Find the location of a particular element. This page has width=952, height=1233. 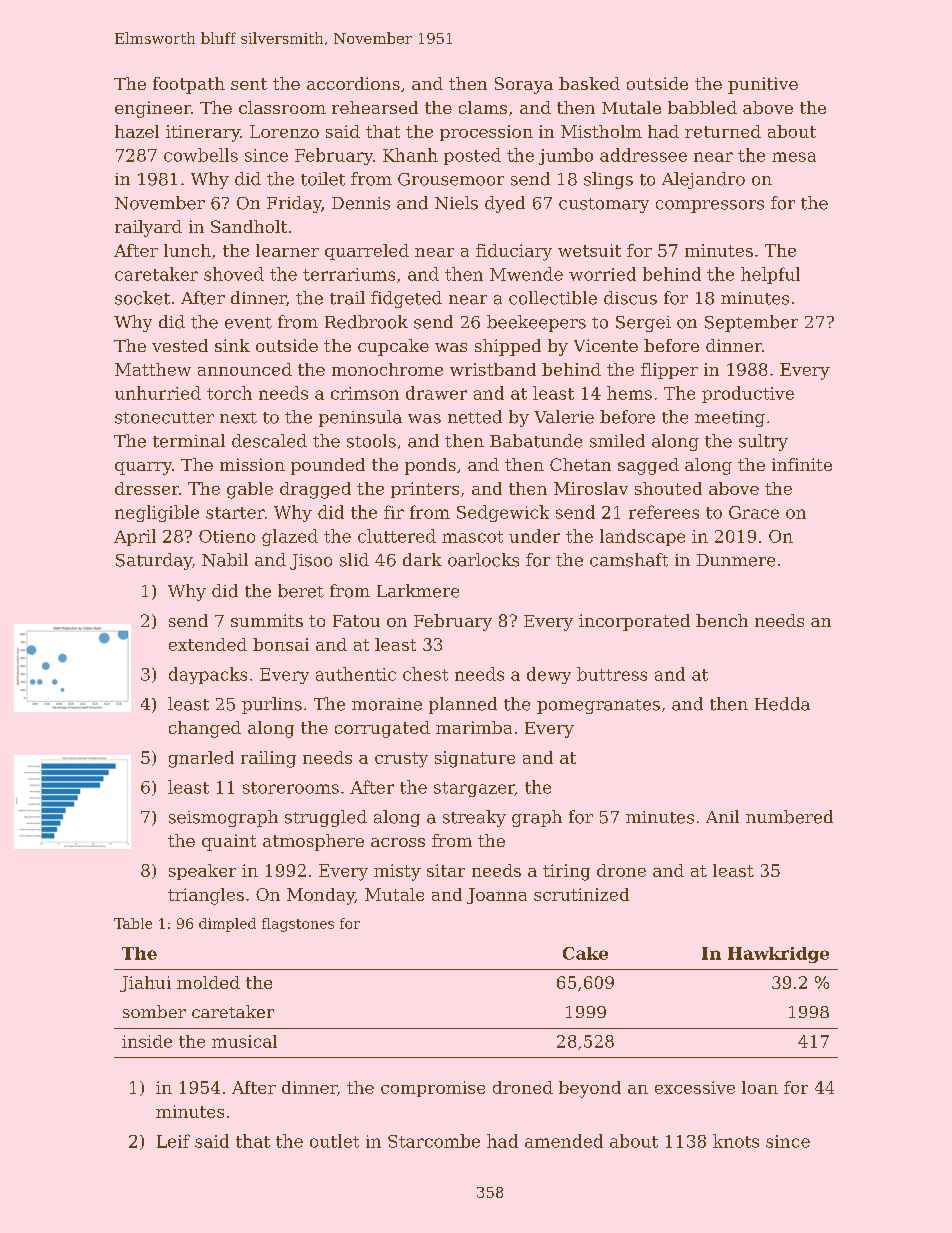

Leif is located at coordinates (173, 1141).
